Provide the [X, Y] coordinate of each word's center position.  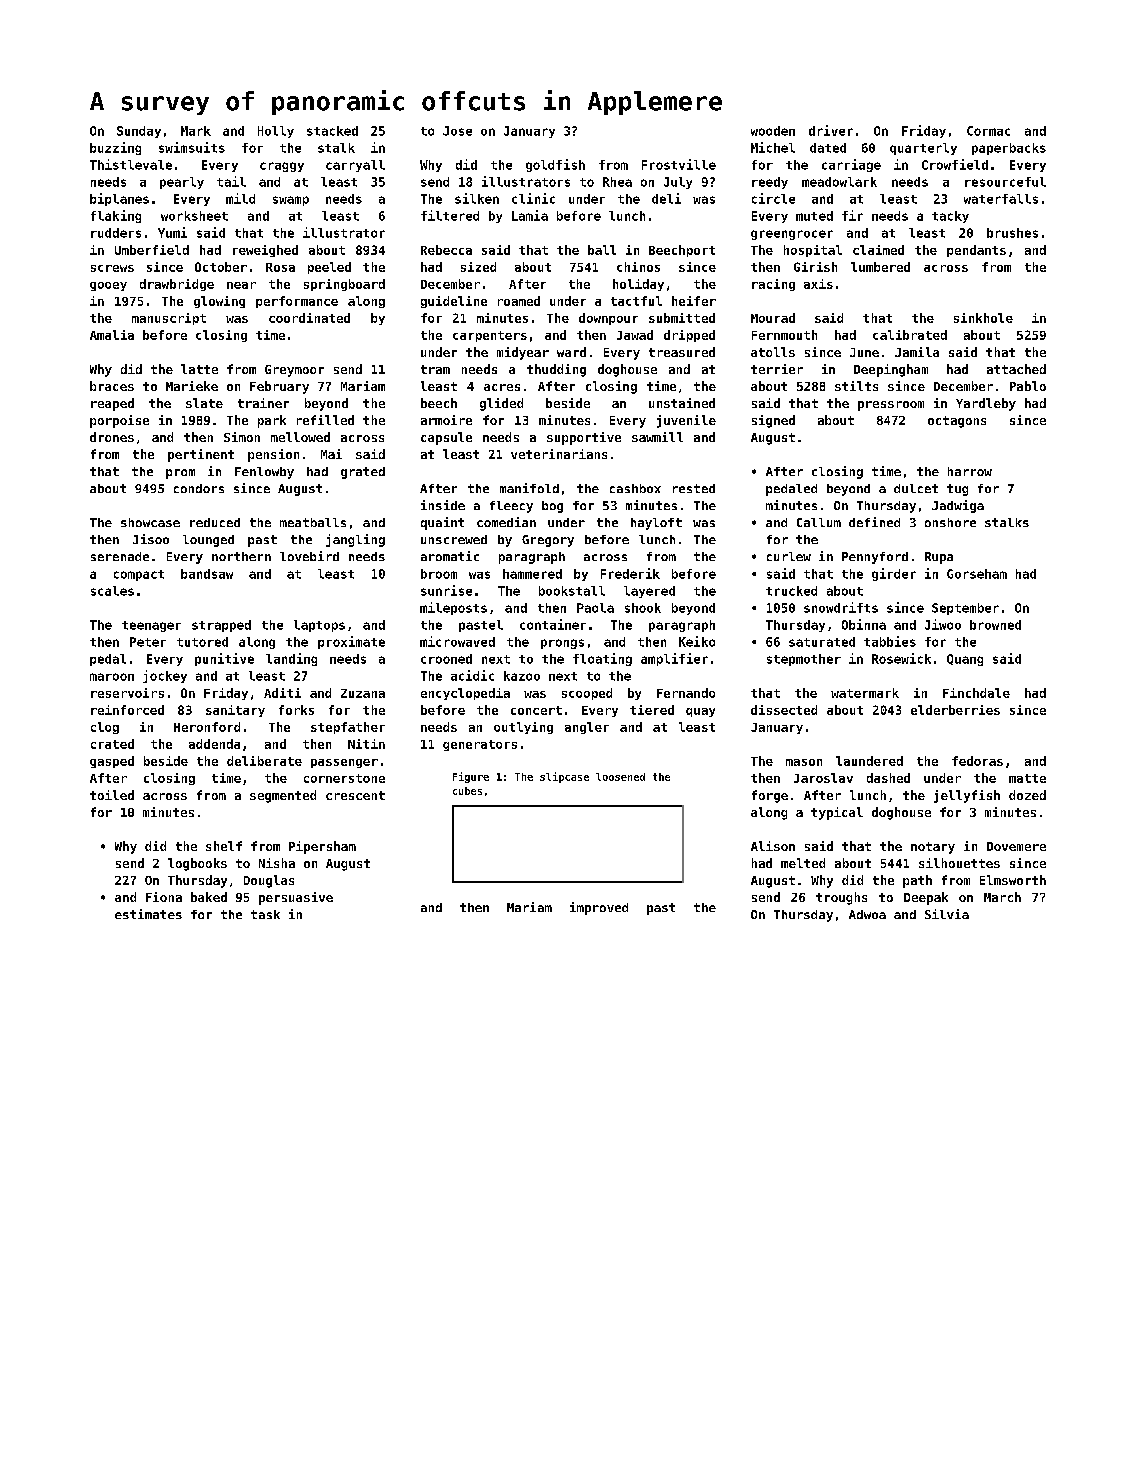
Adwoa [867, 914]
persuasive [296, 898]
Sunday [139, 132]
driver [831, 130]
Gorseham [977, 574]
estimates [148, 914]
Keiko [697, 641]
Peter [148, 642]
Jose [457, 131]
